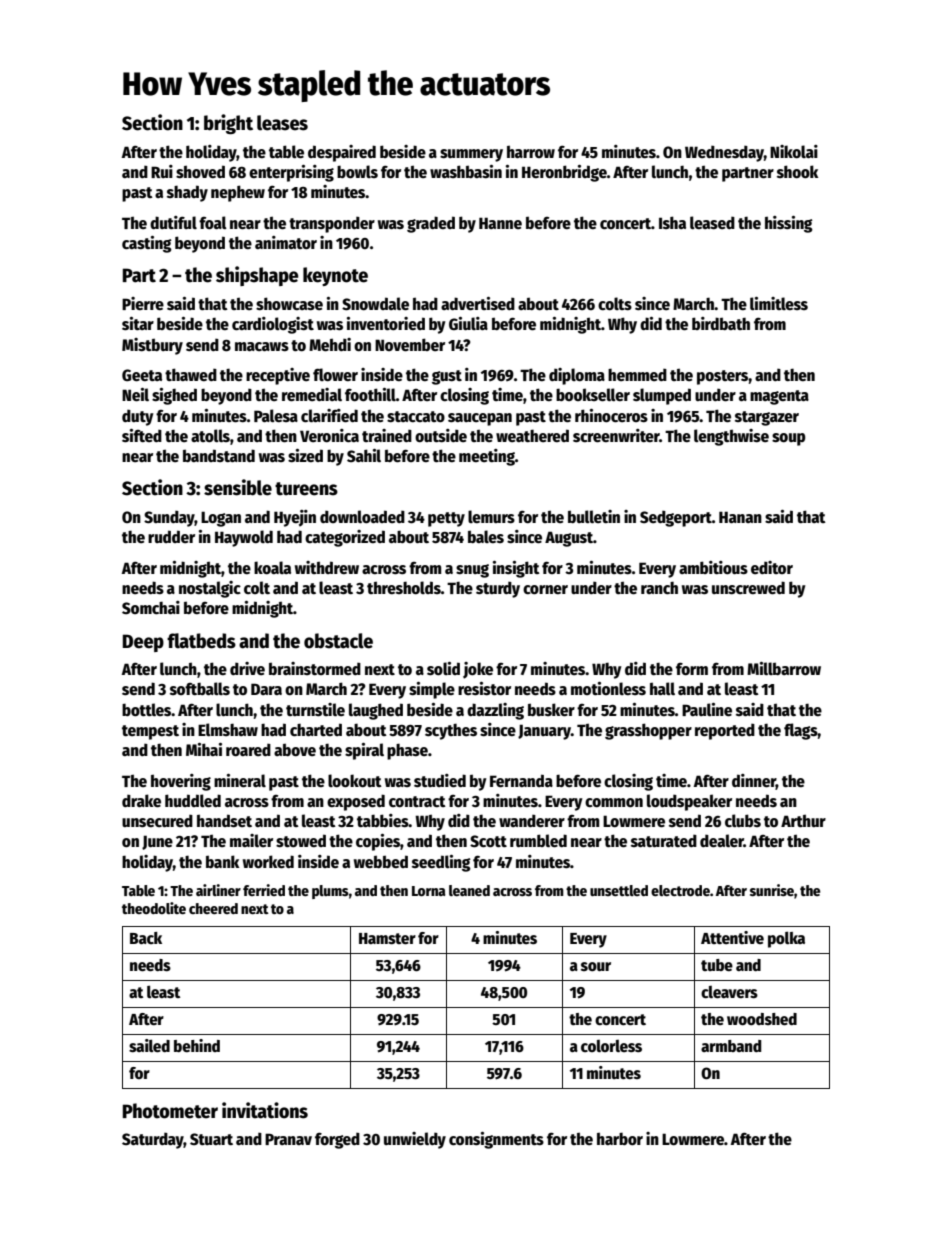  Describe the element at coordinates (731, 1046) in the screenshot. I see `armband` at that location.
